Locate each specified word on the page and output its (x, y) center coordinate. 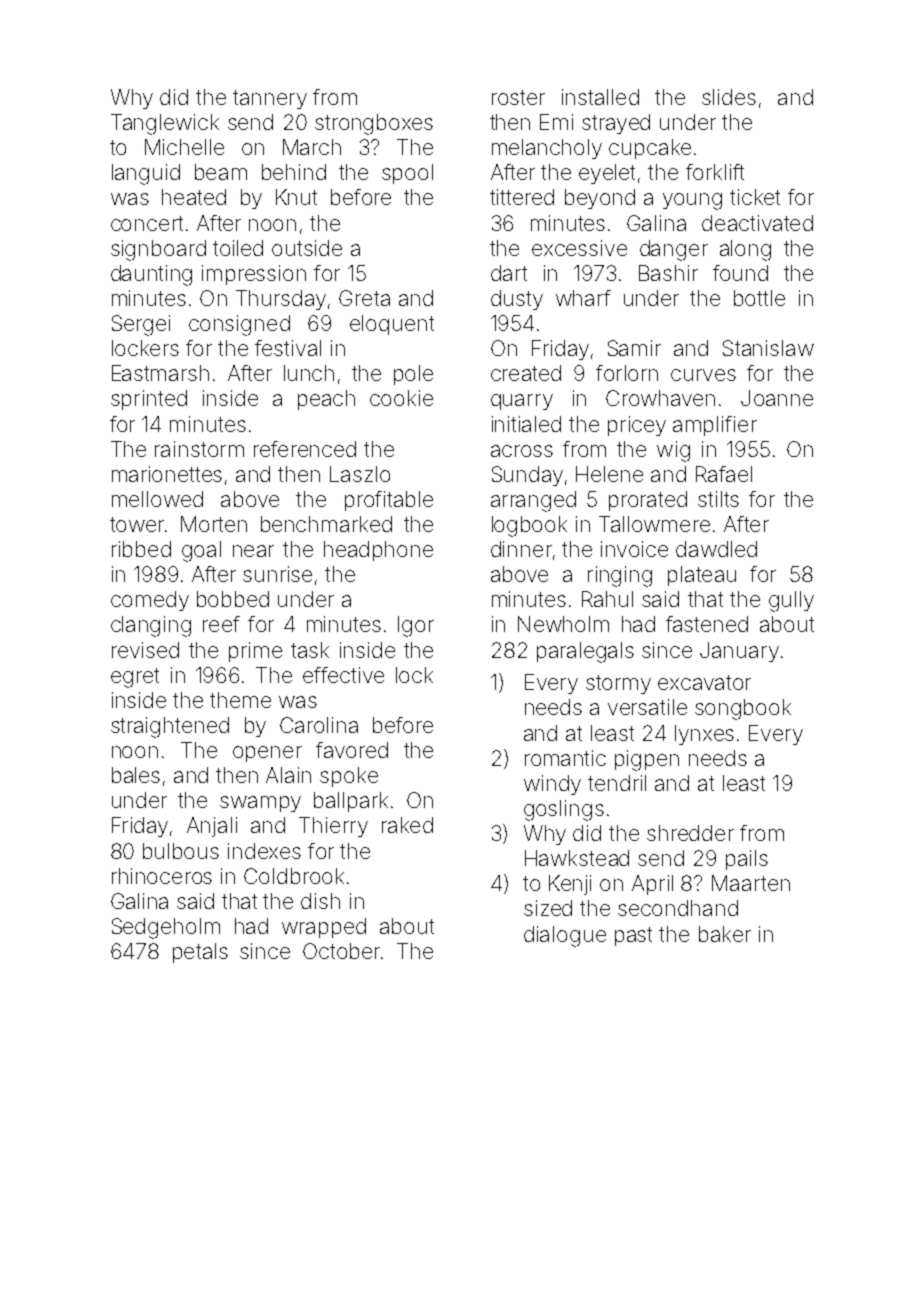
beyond (600, 199)
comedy (150, 601)
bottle (759, 298)
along (745, 250)
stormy (618, 684)
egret (135, 678)
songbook (743, 709)
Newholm (563, 624)
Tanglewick (165, 124)
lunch (309, 373)
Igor (416, 626)
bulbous (181, 851)
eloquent (392, 325)
